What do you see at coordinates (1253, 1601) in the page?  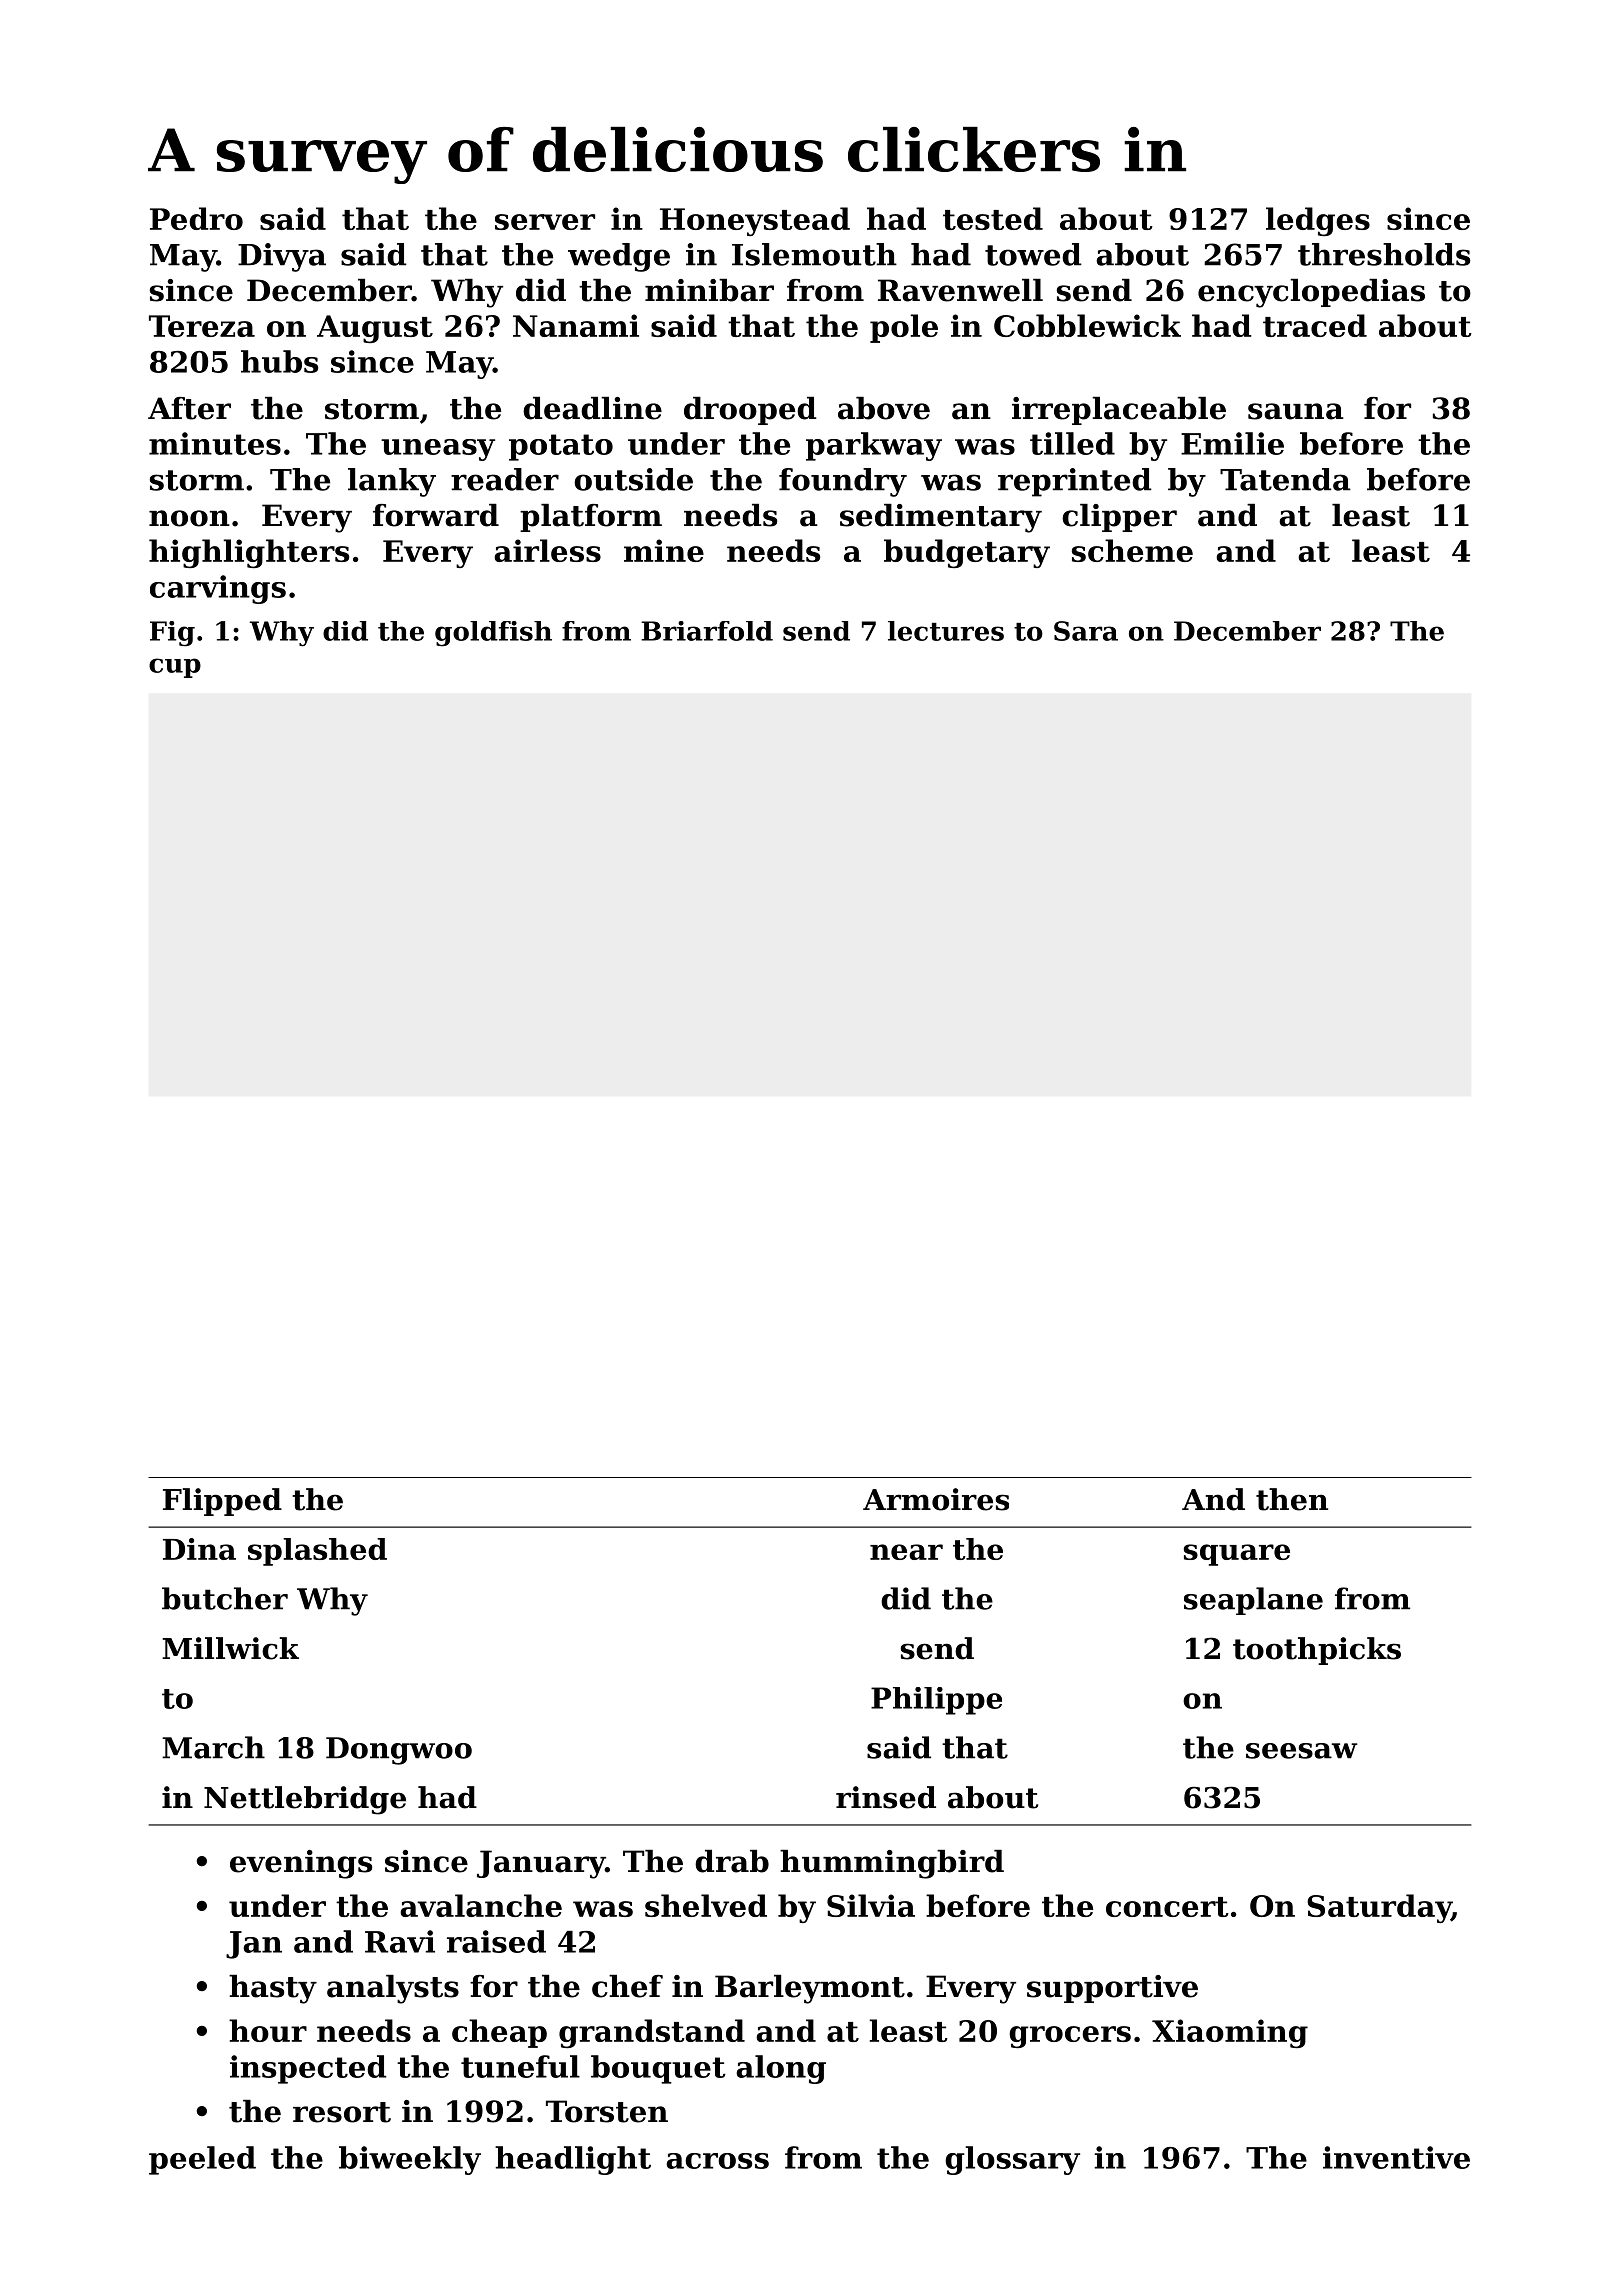 I see `seaplane` at bounding box center [1253, 1601].
